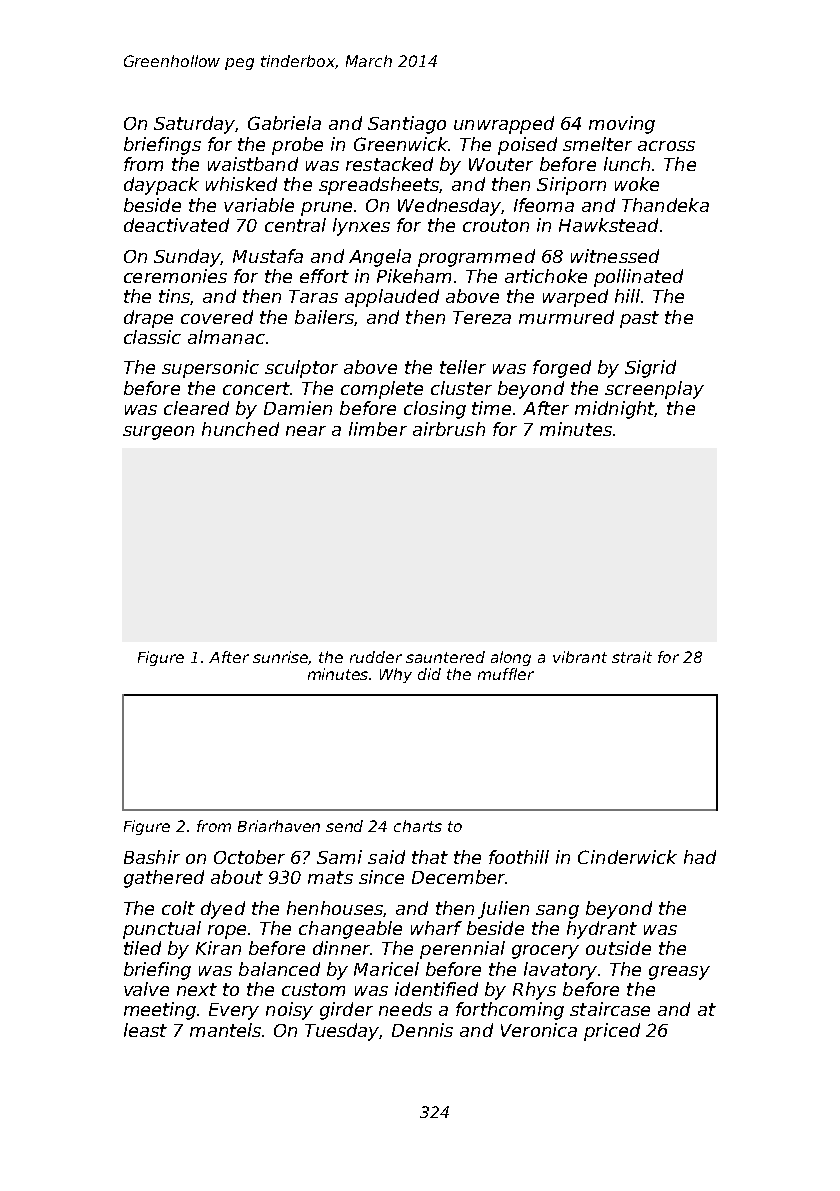  Describe the element at coordinates (562, 369) in the screenshot. I see `forged` at that location.
